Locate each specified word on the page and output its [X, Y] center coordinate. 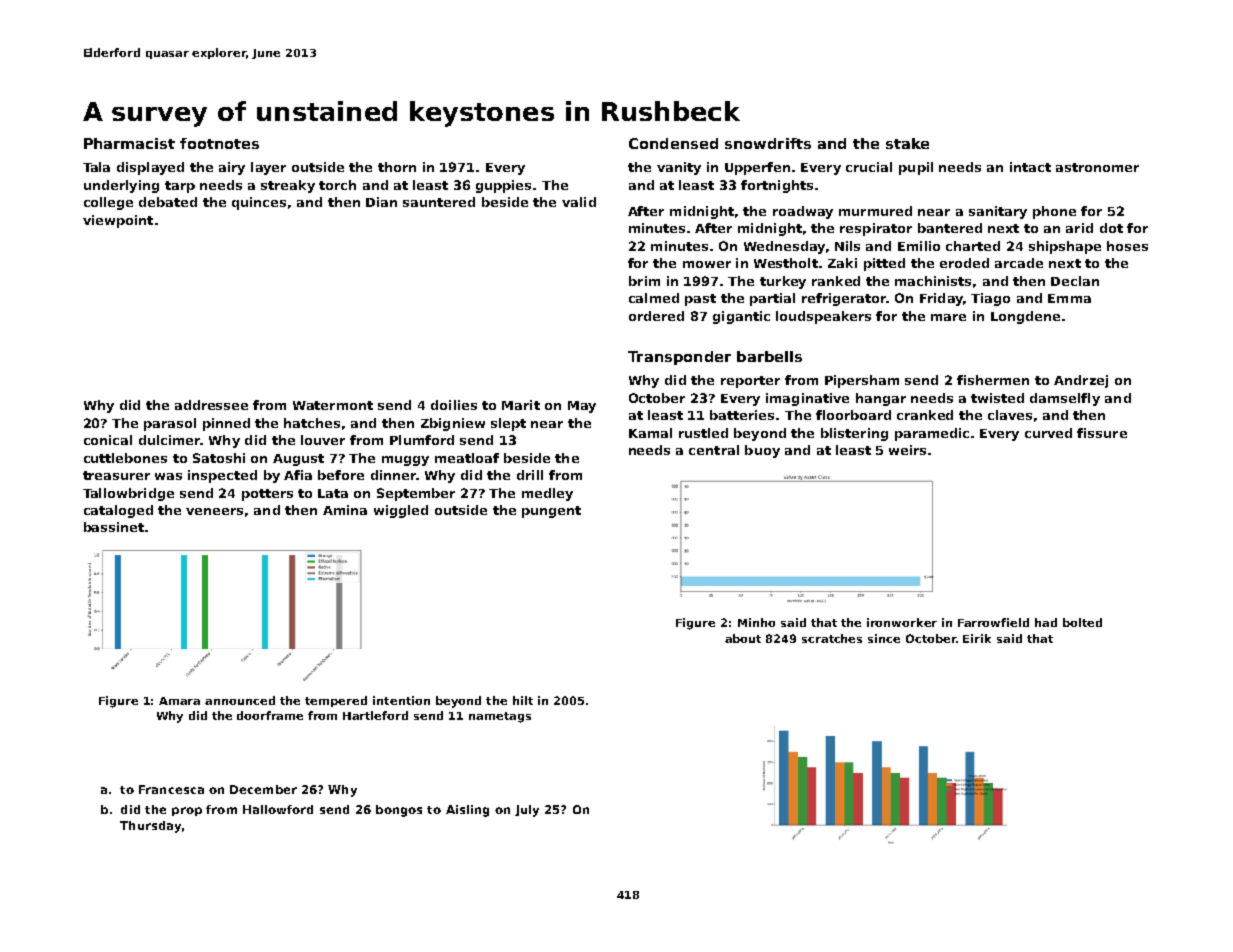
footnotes [219, 143]
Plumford [422, 440]
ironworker [902, 622]
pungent [551, 512]
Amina [345, 510]
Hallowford [278, 809]
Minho [756, 622]
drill [530, 475]
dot [1111, 228]
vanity [679, 168]
